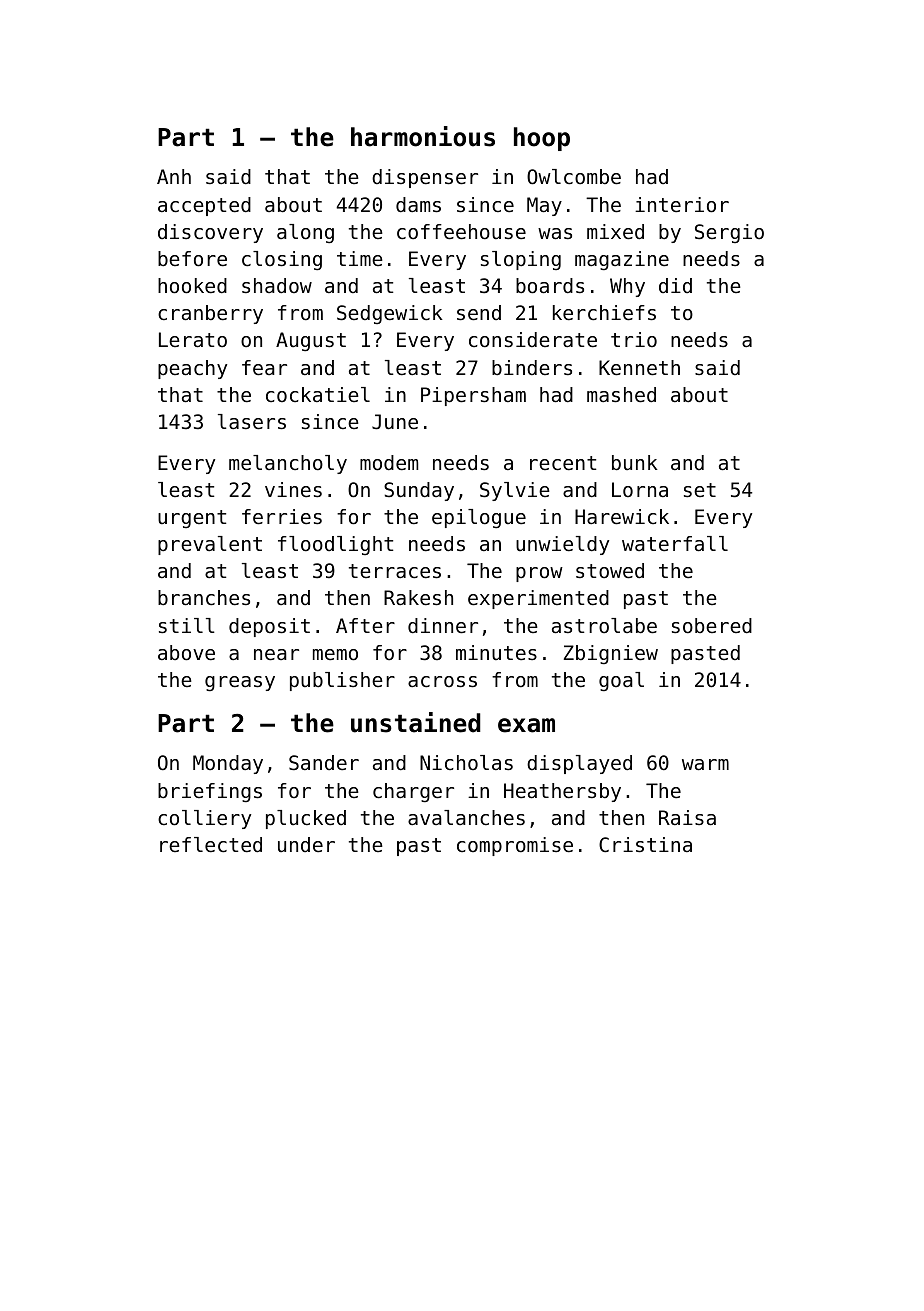 The image size is (924, 1311). Describe the element at coordinates (515, 491) in the document. I see `Sylvie` at that location.
